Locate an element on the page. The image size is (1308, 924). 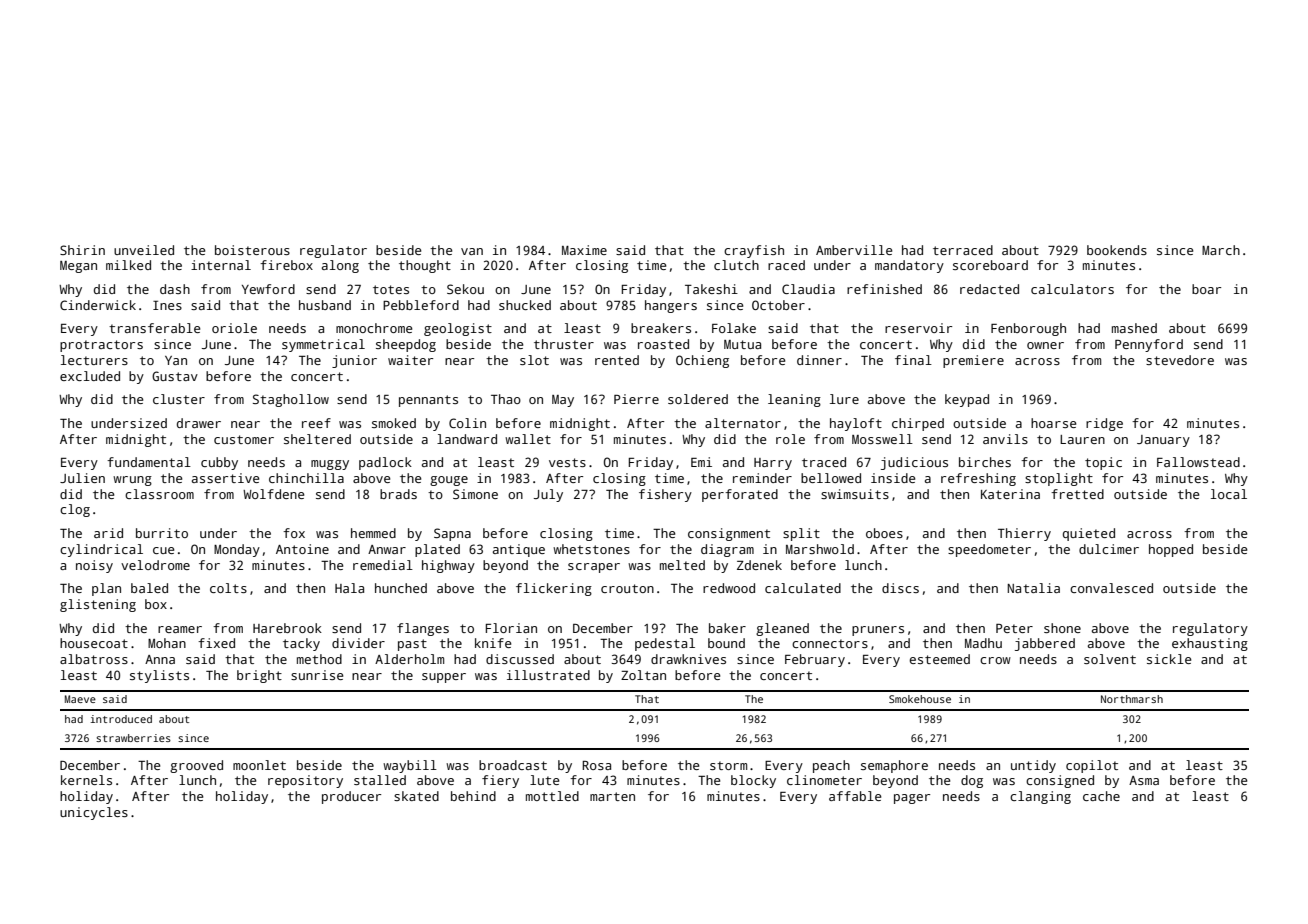
excluded is located at coordinates (90, 376).
